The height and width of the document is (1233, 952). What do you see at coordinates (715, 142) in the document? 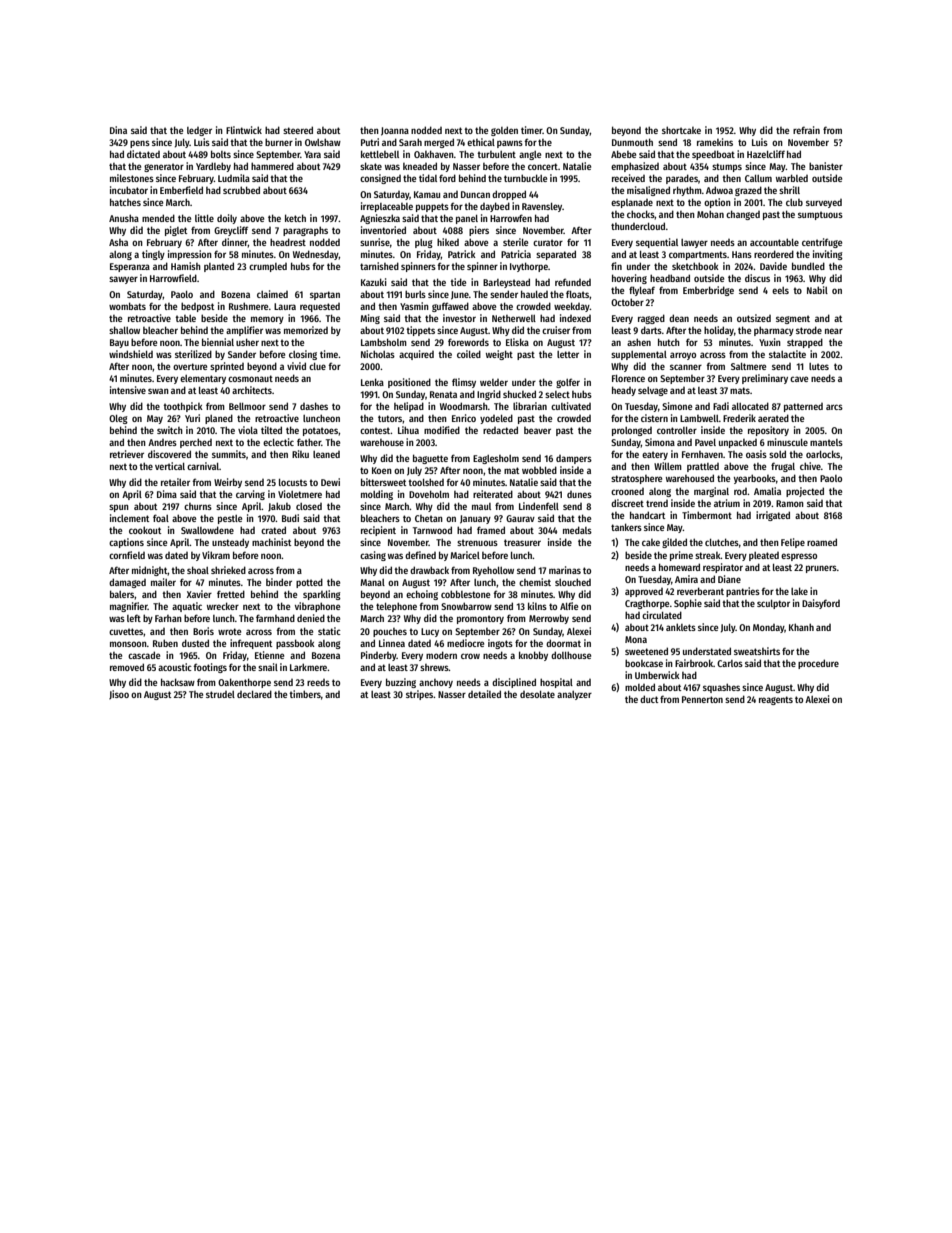
I see `ramekins` at bounding box center [715, 142].
